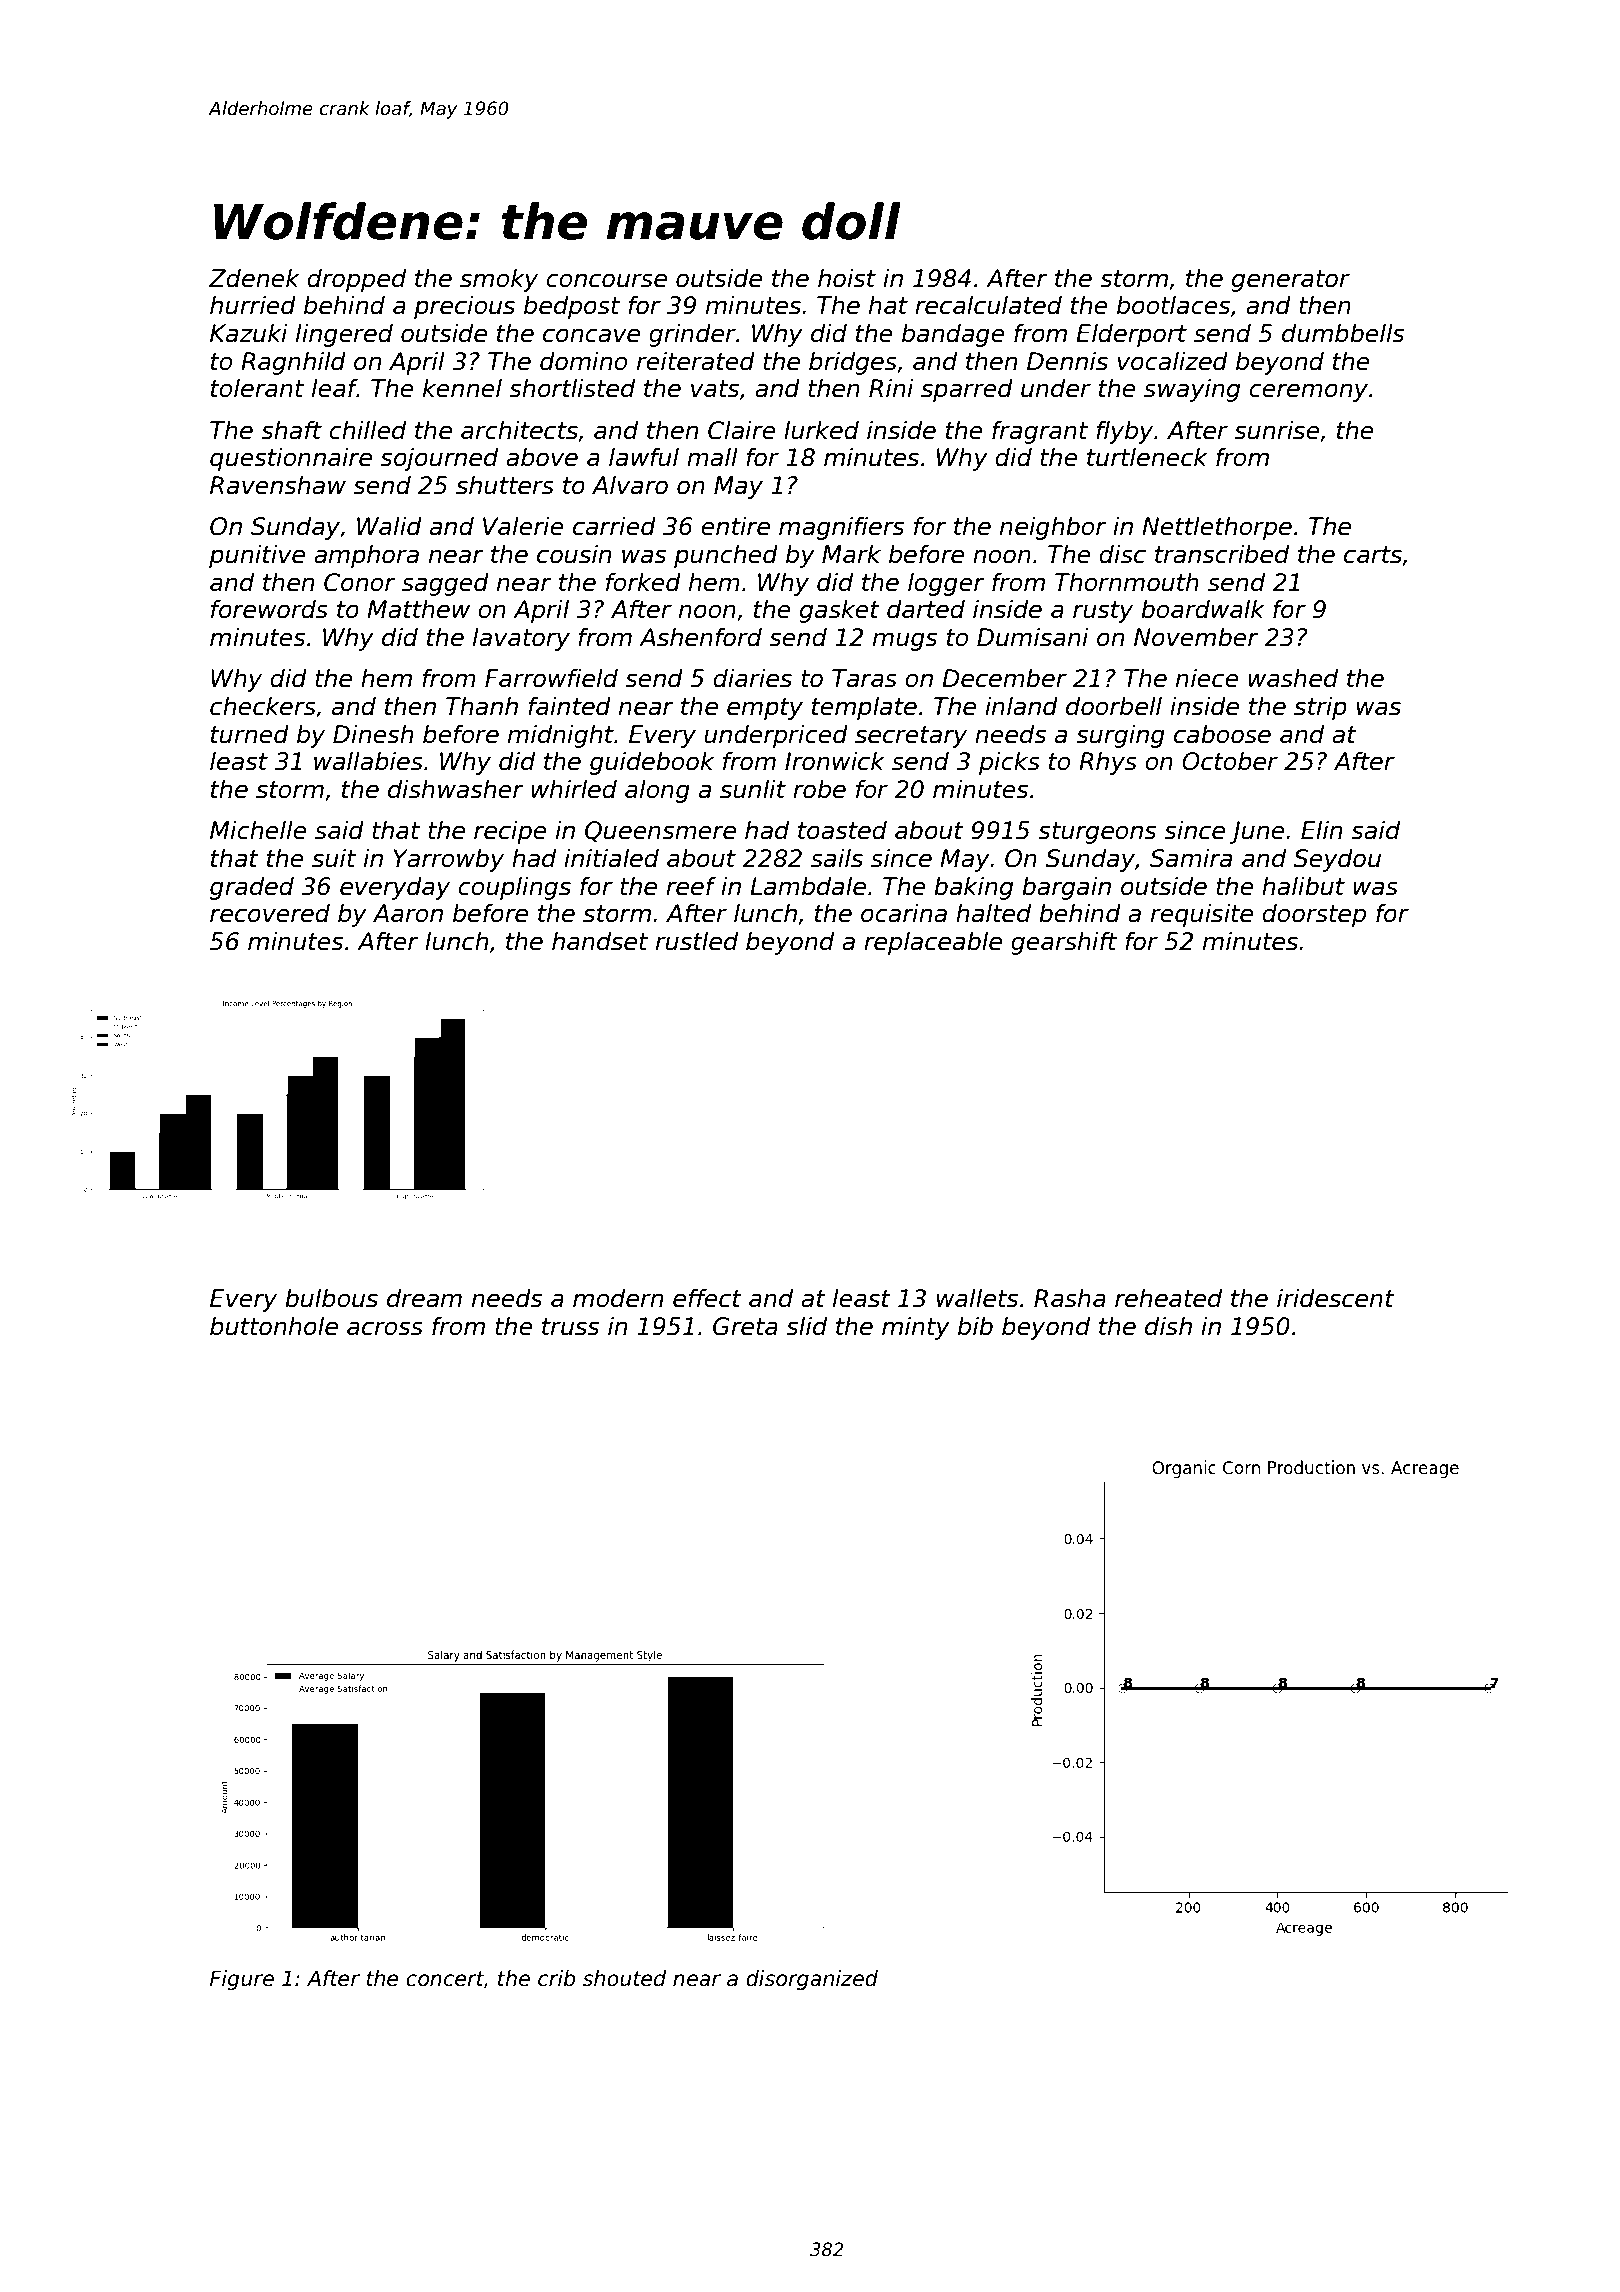 The image size is (1620, 2292). What do you see at coordinates (1067, 361) in the image?
I see `Dennis` at bounding box center [1067, 361].
